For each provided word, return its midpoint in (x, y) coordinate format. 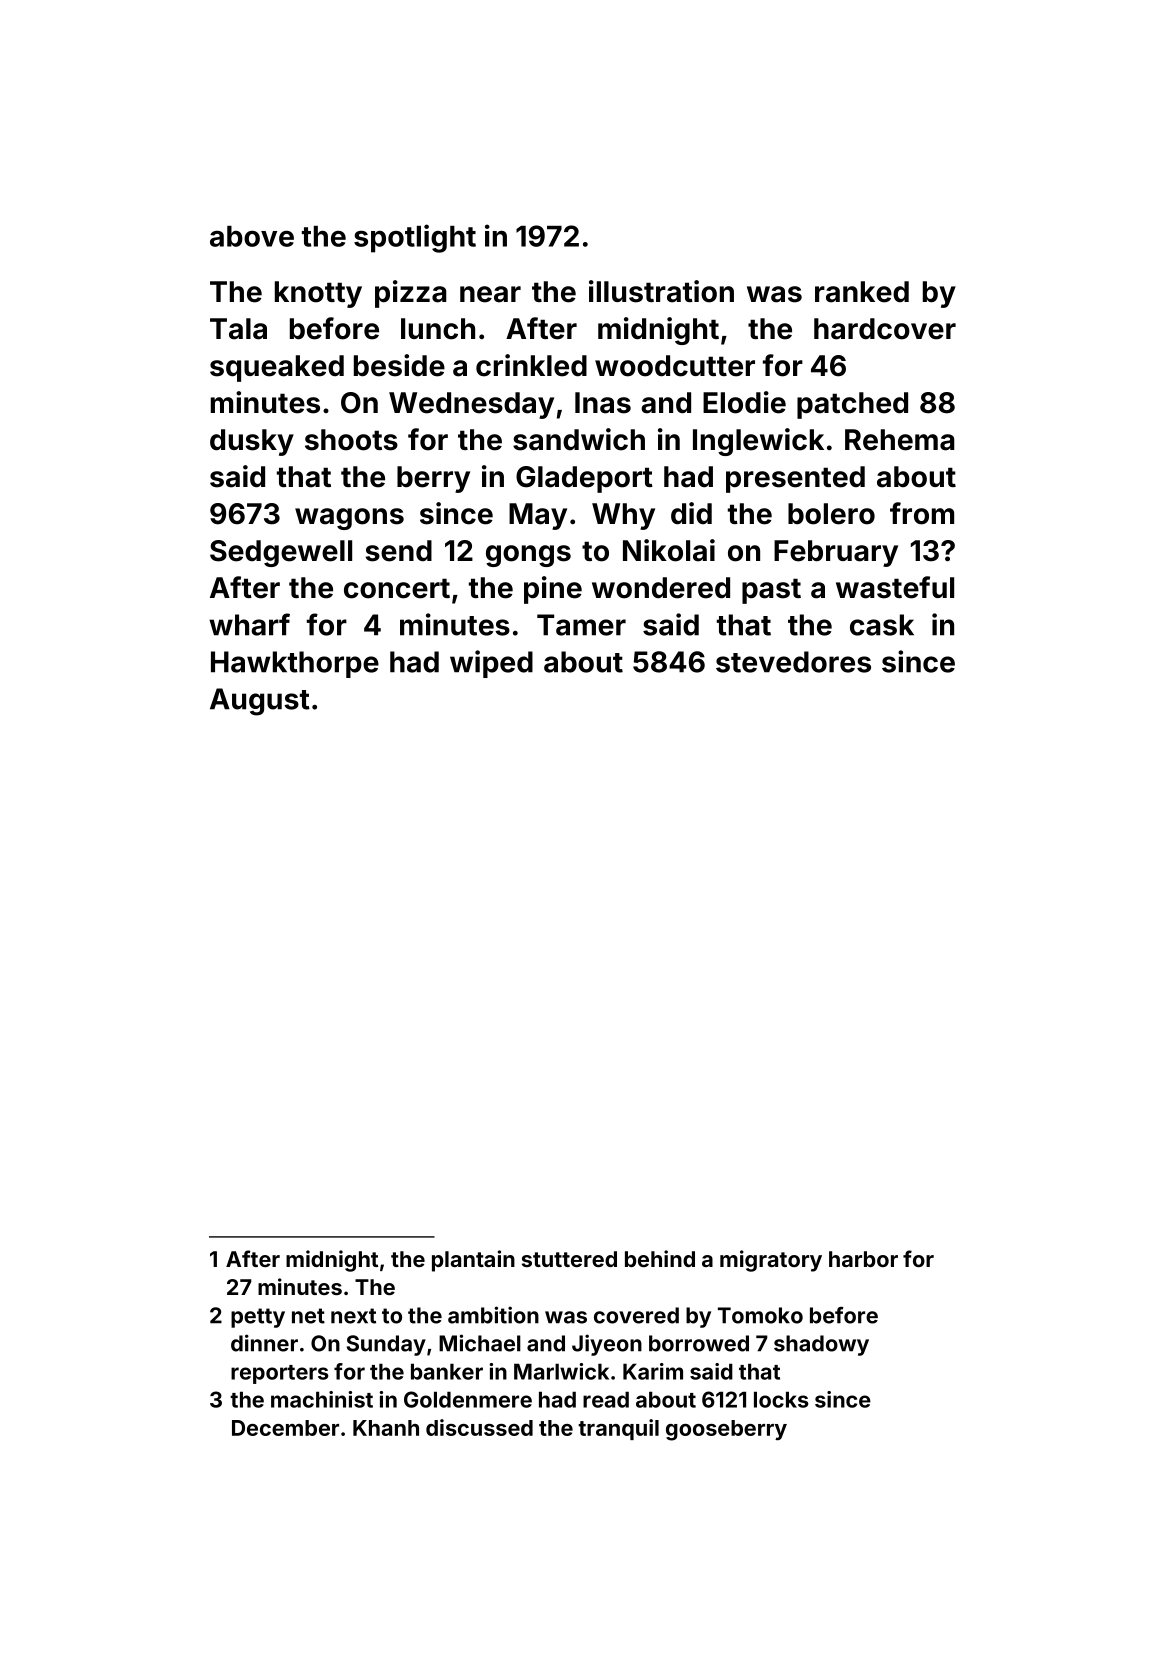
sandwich (579, 439)
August (260, 702)
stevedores (793, 662)
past (771, 591)
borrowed (699, 1343)
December (285, 1428)
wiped (491, 664)
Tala (238, 329)
